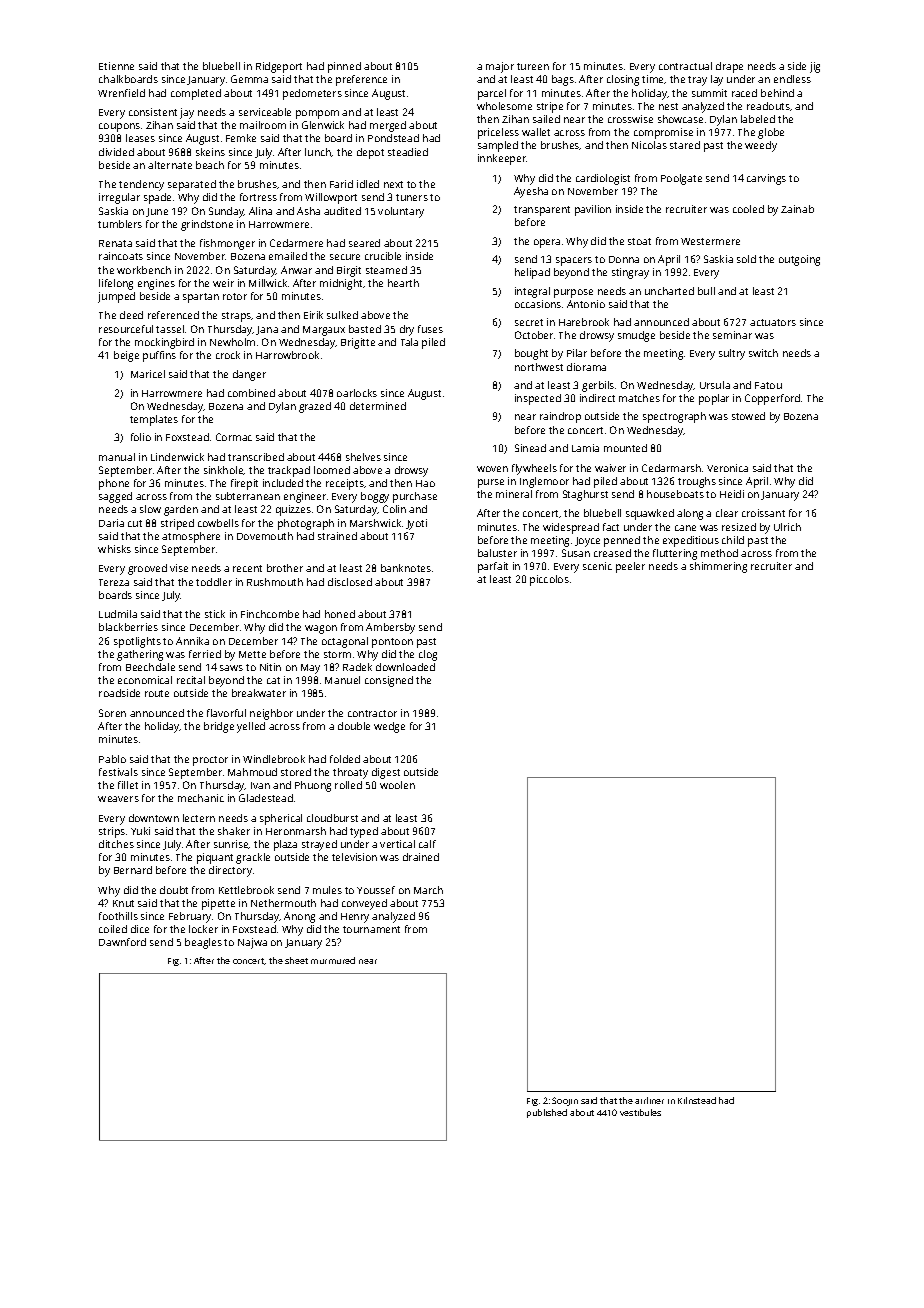 This image has height=1308, width=924. Describe the element at coordinates (772, 399) in the image. I see `Copperford` at that location.
